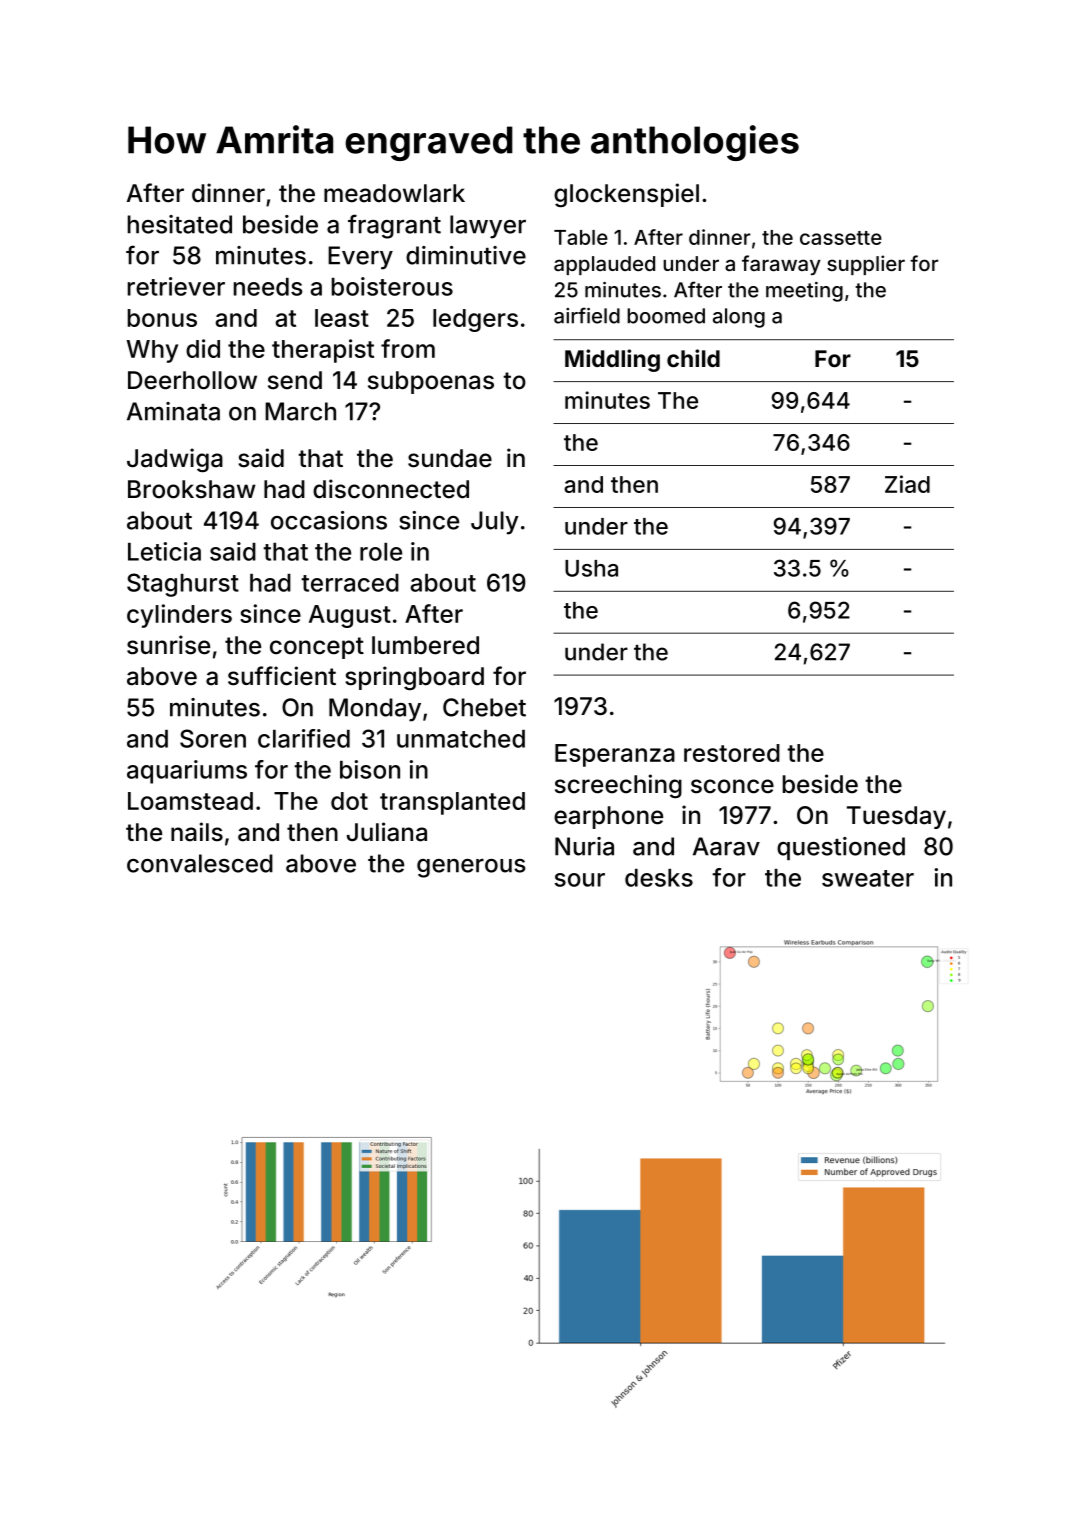 Image resolution: width=1080 pixels, height=1534 pixels. What do you see at coordinates (626, 195) in the screenshot?
I see `glockenspiel` at bounding box center [626, 195].
